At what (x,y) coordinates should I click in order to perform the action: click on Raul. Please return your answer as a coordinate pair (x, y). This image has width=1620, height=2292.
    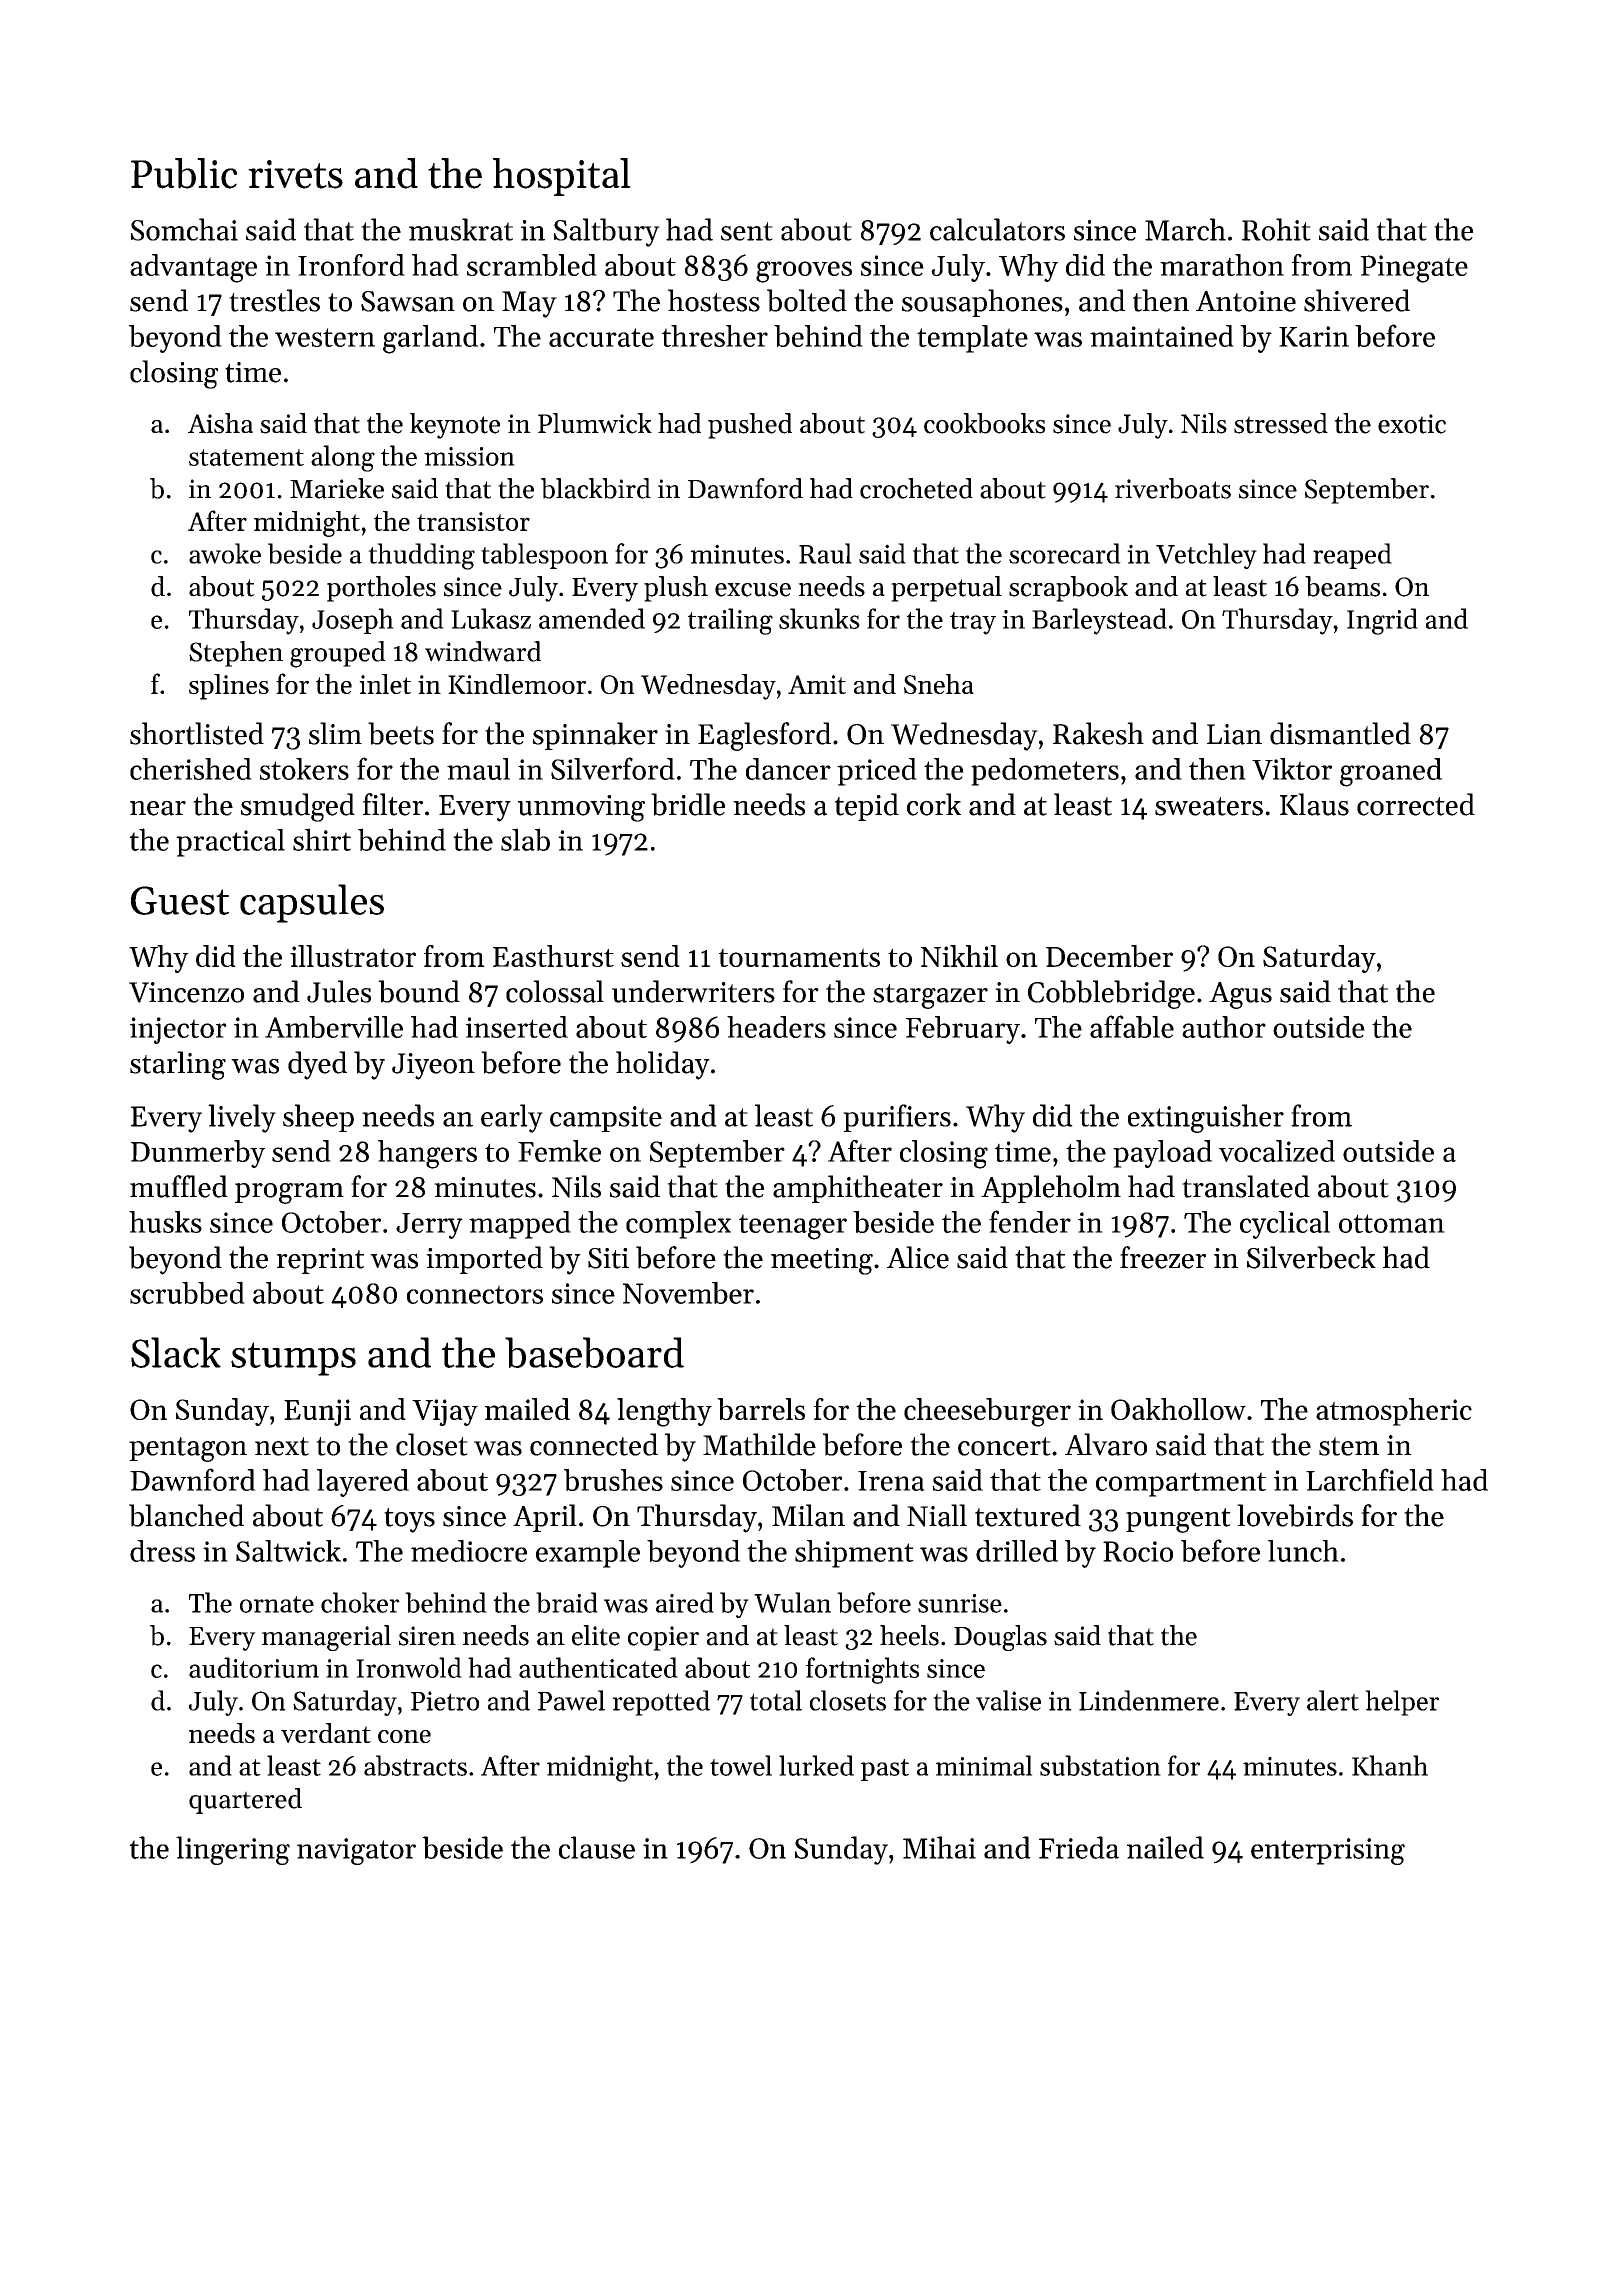
    Looking at the image, I should click on (825, 553).
